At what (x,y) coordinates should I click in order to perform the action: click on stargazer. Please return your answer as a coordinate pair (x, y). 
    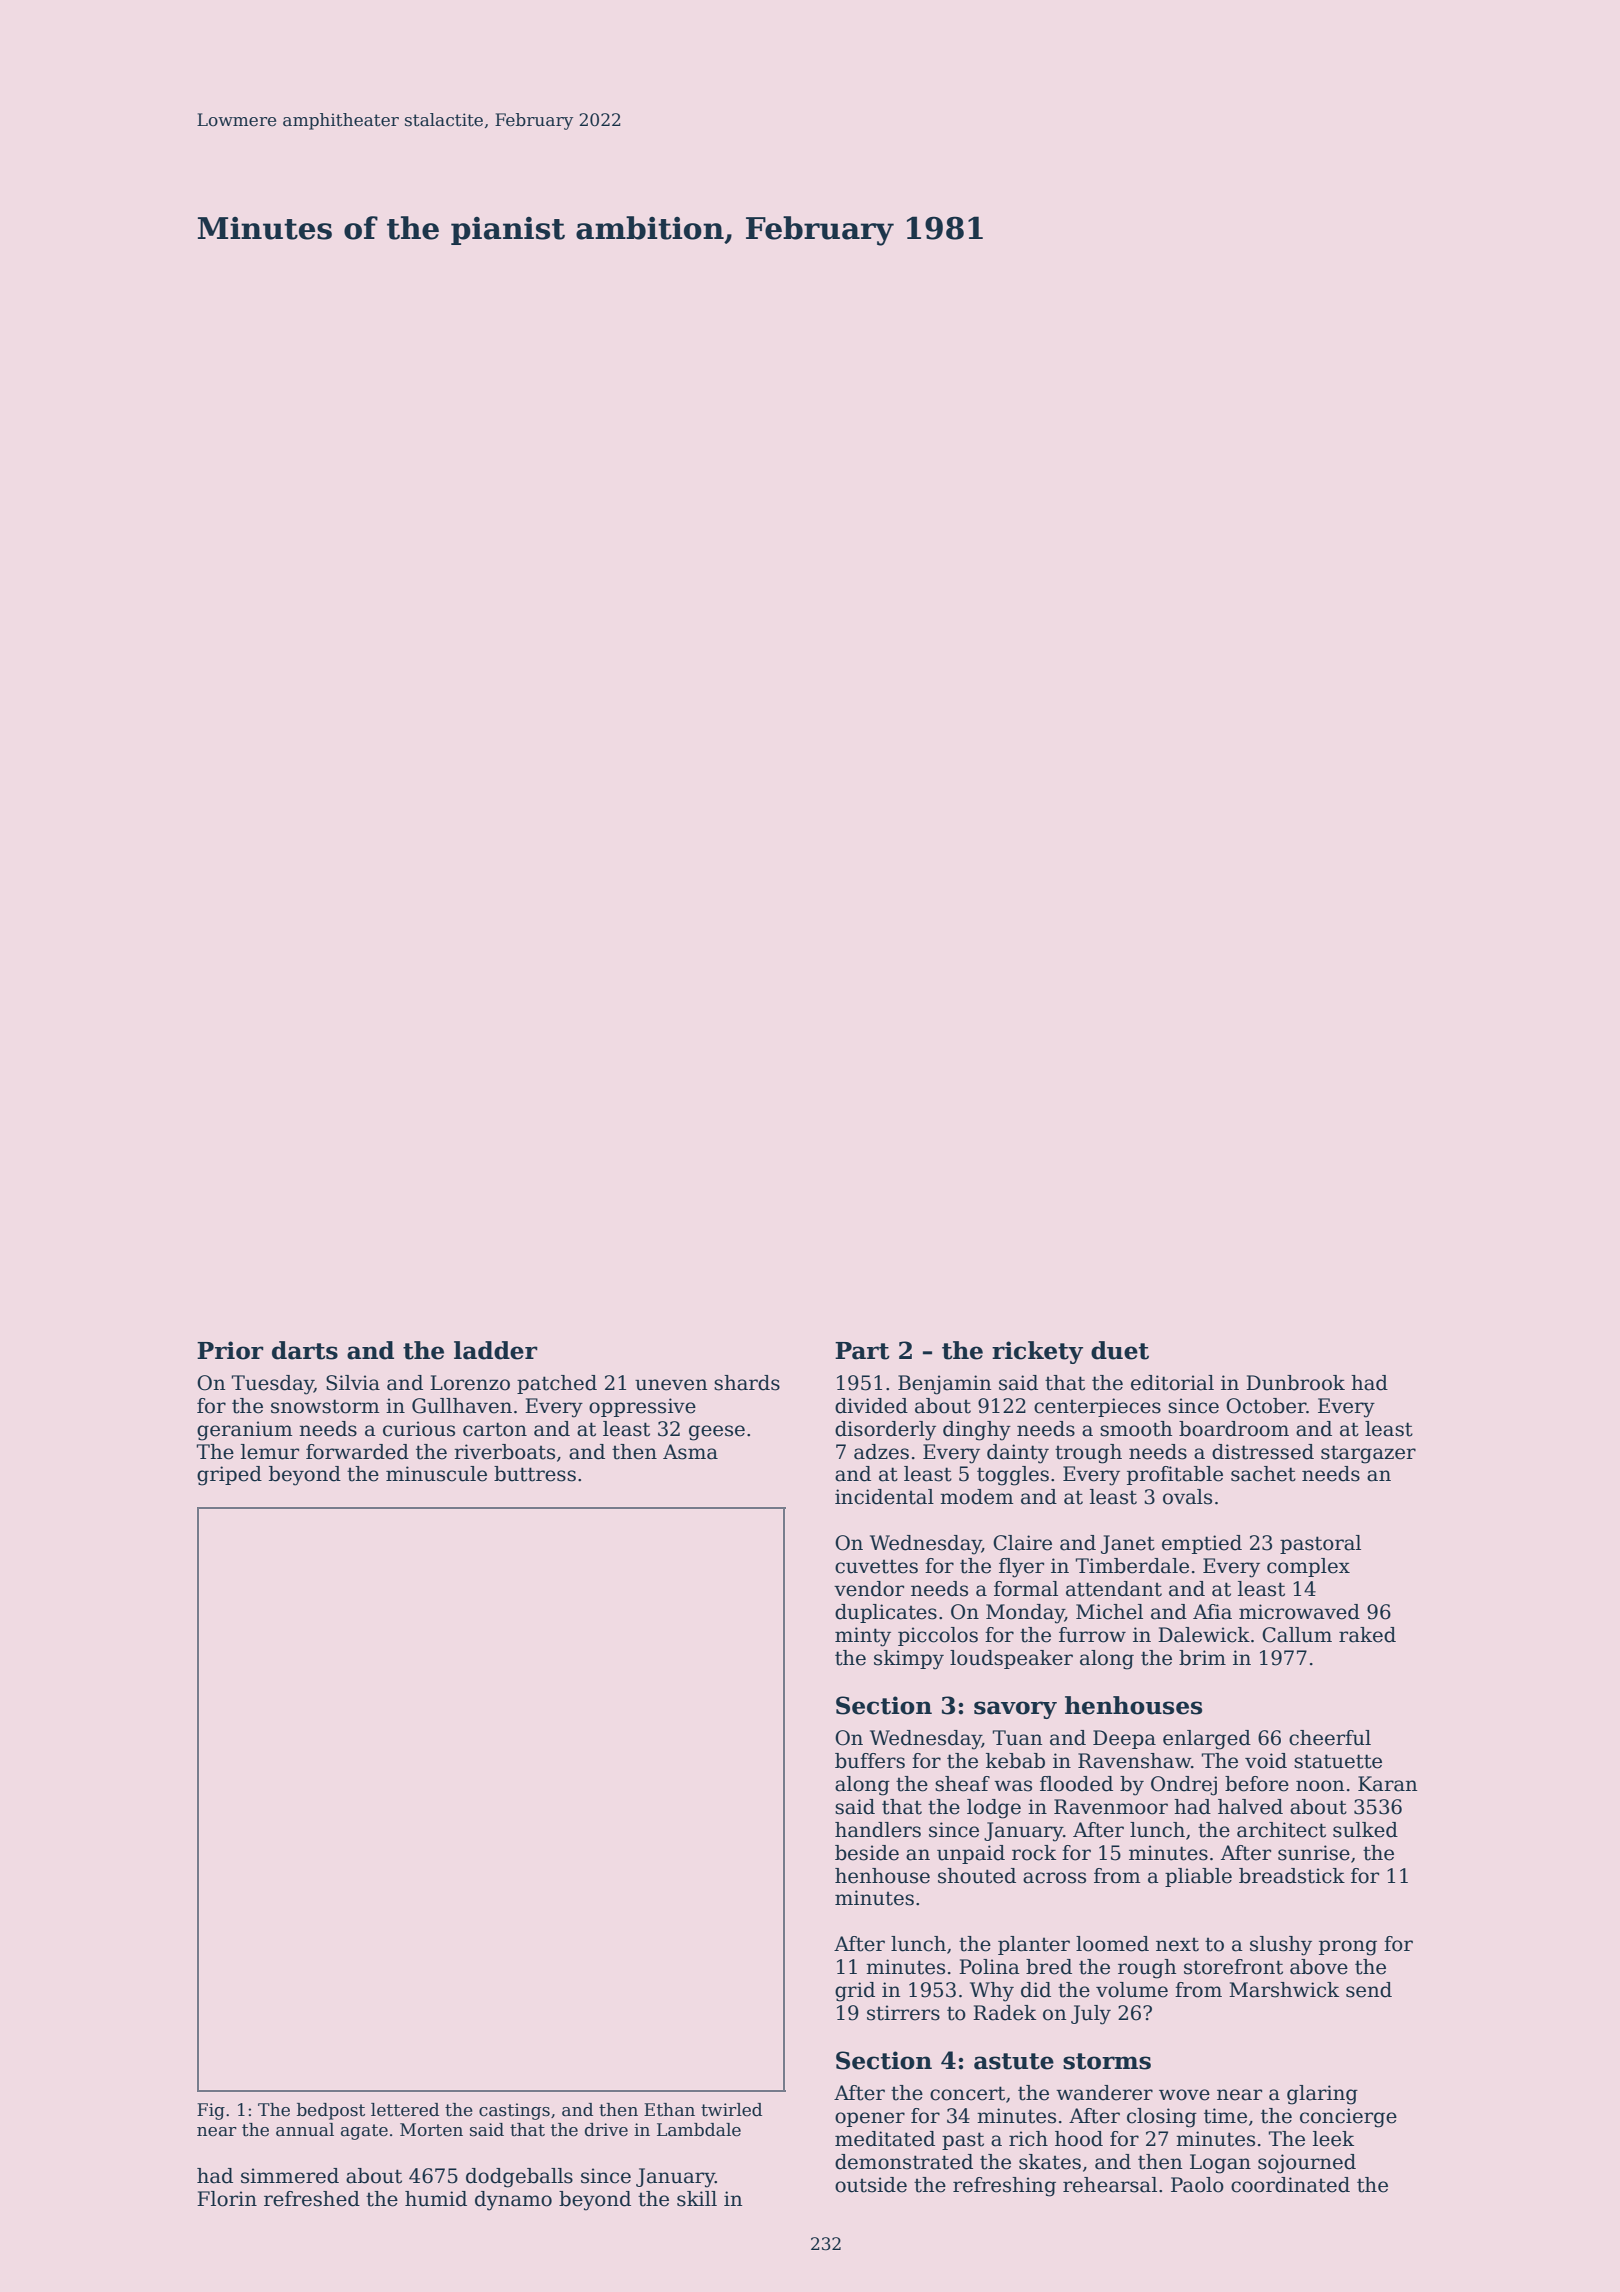
    Looking at the image, I should click on (1368, 1454).
